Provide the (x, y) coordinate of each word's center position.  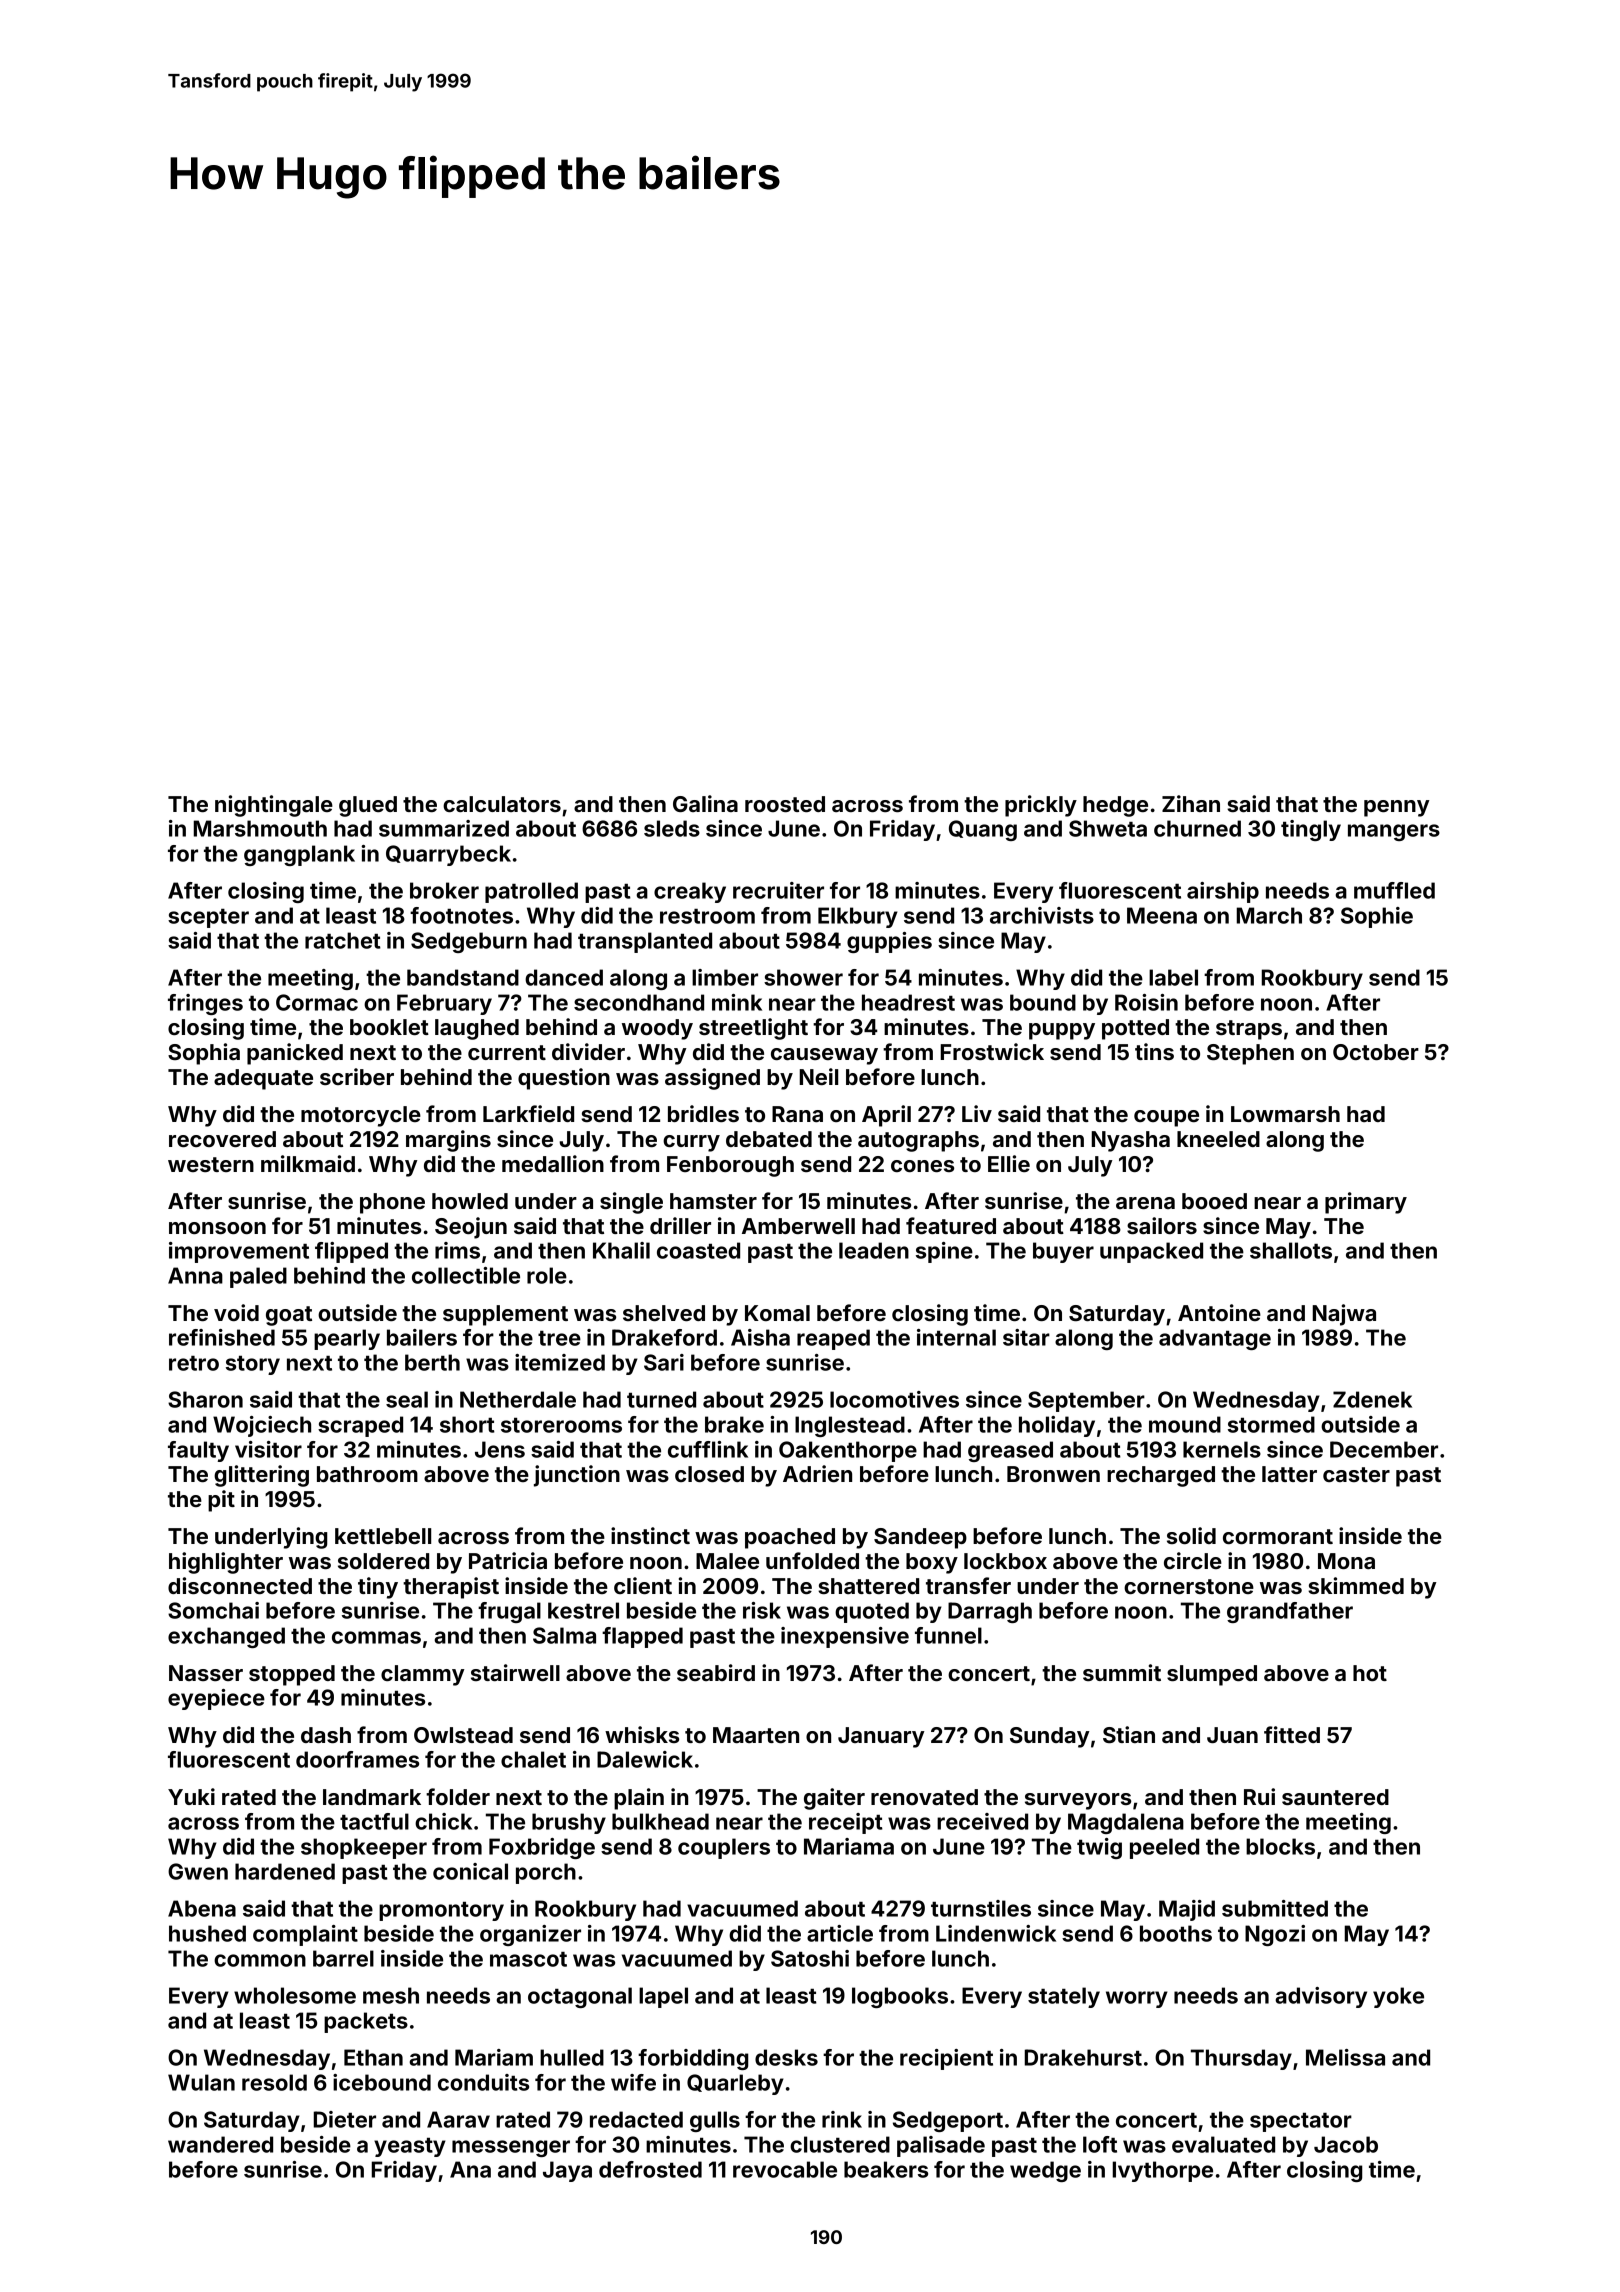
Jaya (567, 2171)
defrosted (650, 2169)
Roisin (1146, 1002)
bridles (703, 1113)
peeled (1164, 1848)
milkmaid (308, 1163)
